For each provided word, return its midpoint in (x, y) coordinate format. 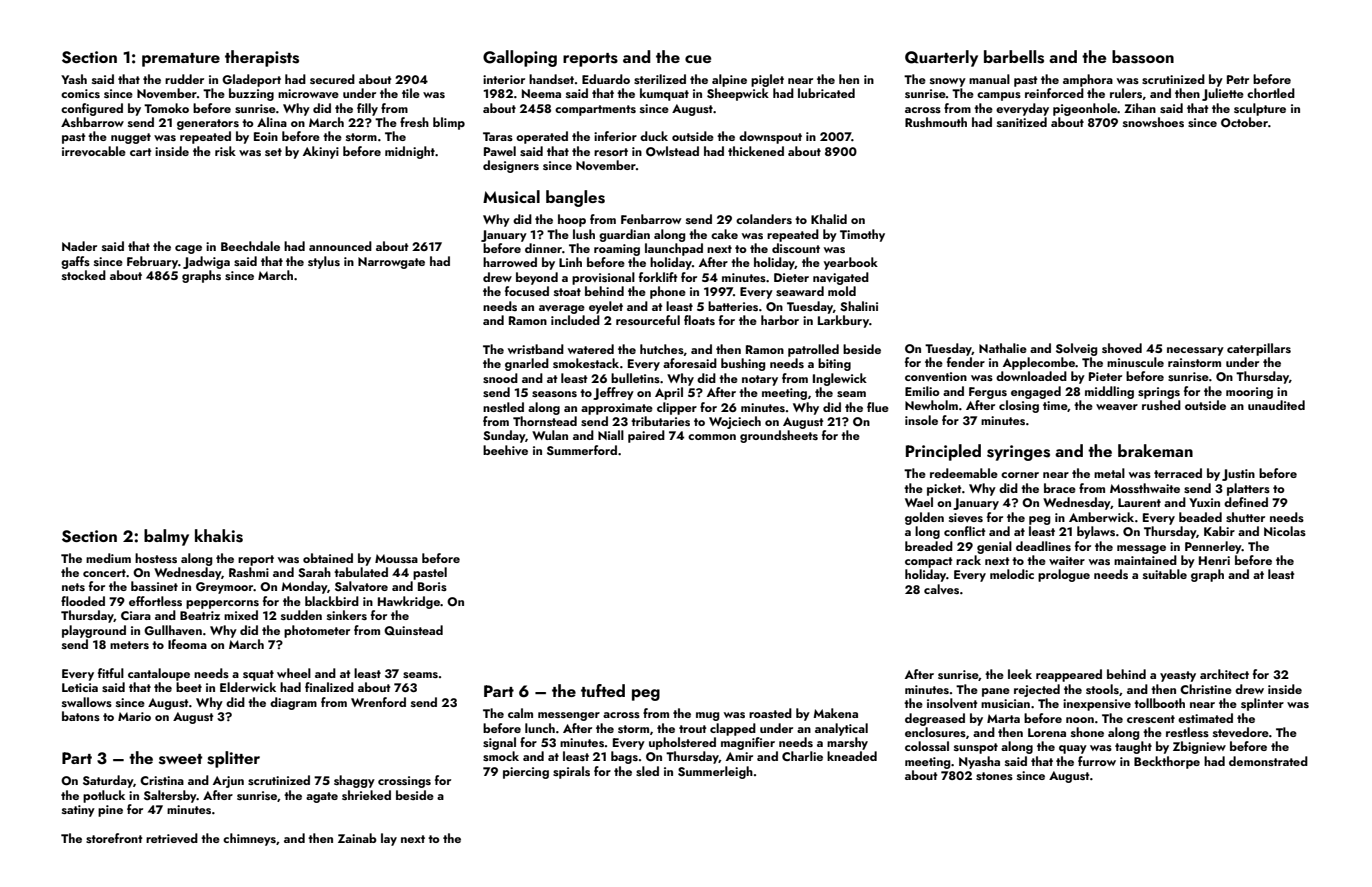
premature (181, 60)
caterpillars (1259, 349)
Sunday (504, 436)
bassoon (1143, 57)
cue (698, 59)
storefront (114, 838)
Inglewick (840, 379)
